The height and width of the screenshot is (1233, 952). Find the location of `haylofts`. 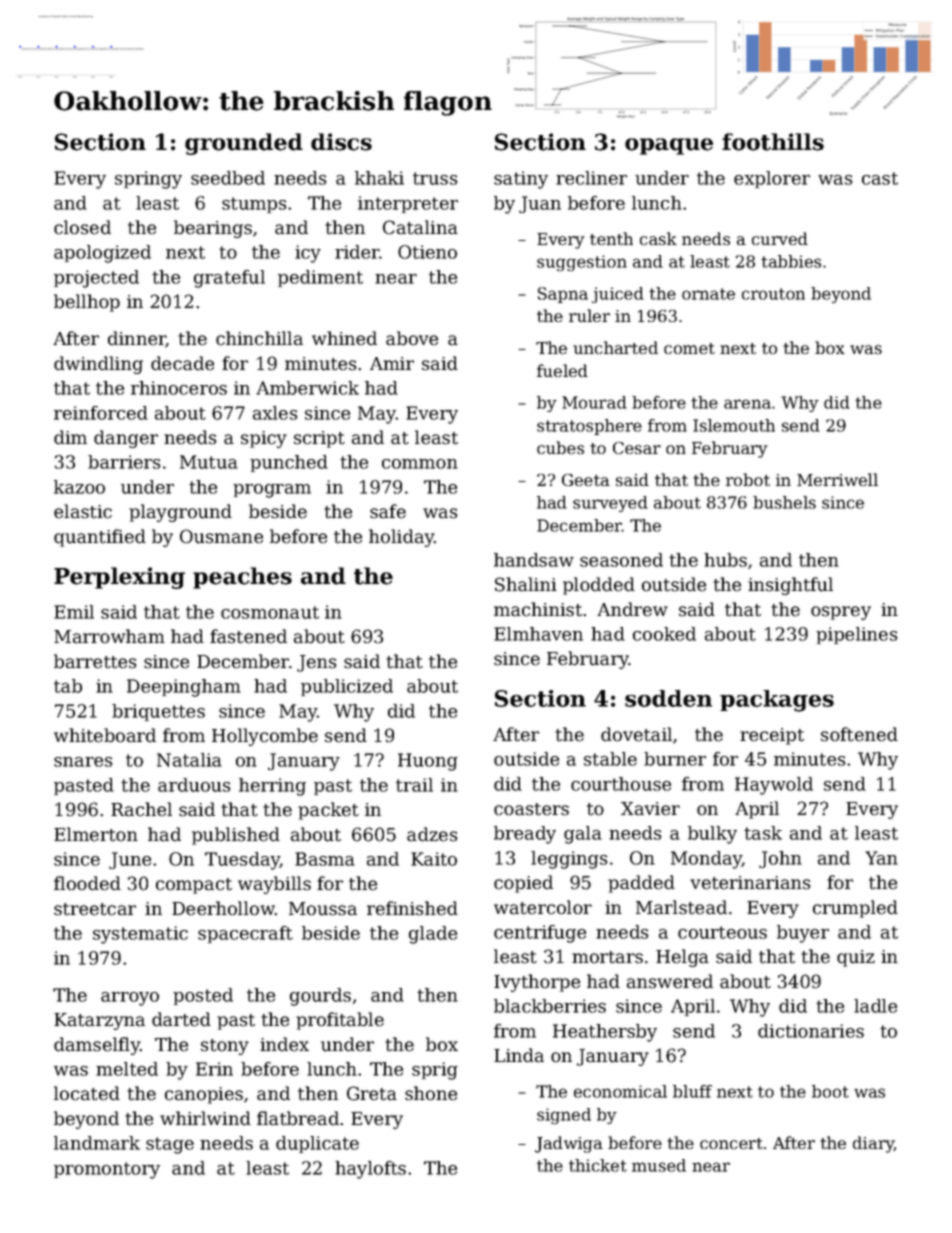

haylofts is located at coordinates (370, 1170).
